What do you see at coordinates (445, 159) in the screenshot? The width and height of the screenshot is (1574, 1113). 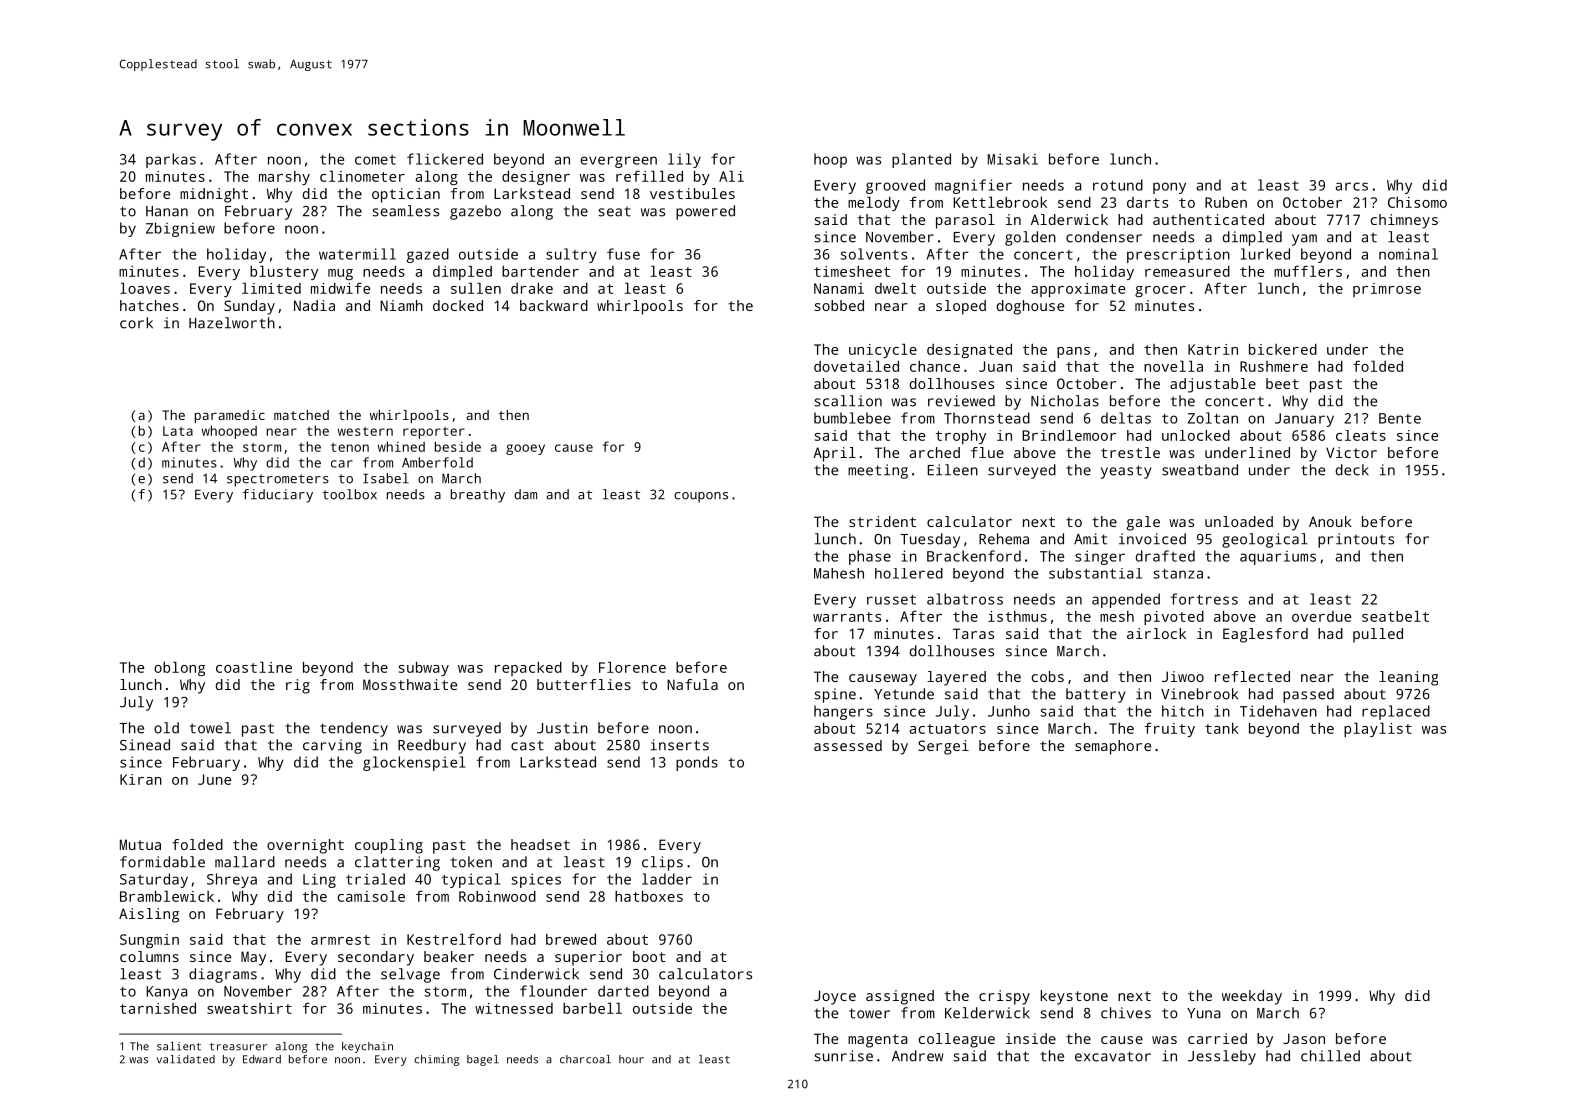 I see `flickered` at bounding box center [445, 159].
